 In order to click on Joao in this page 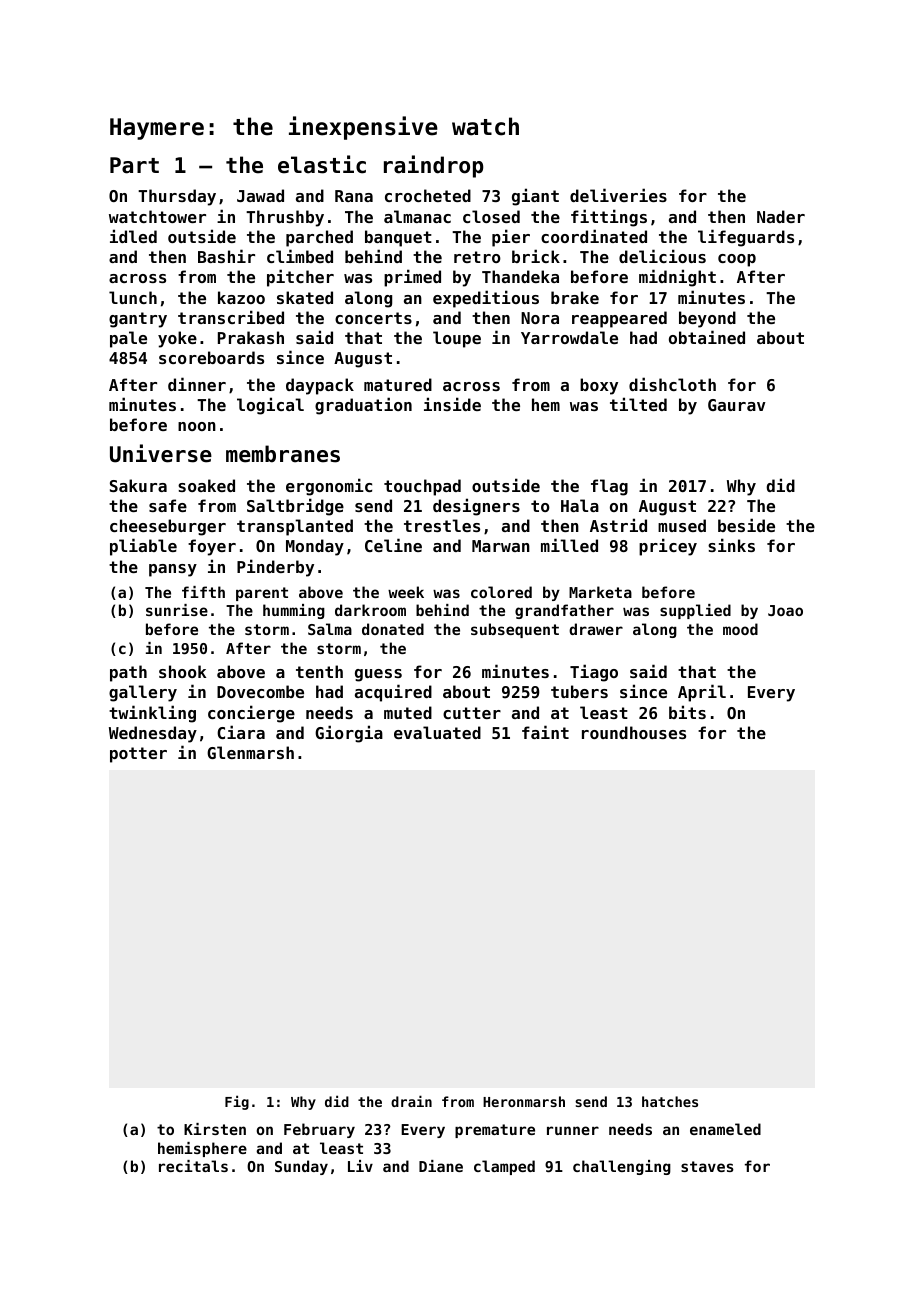, I will do `click(785, 610)`.
